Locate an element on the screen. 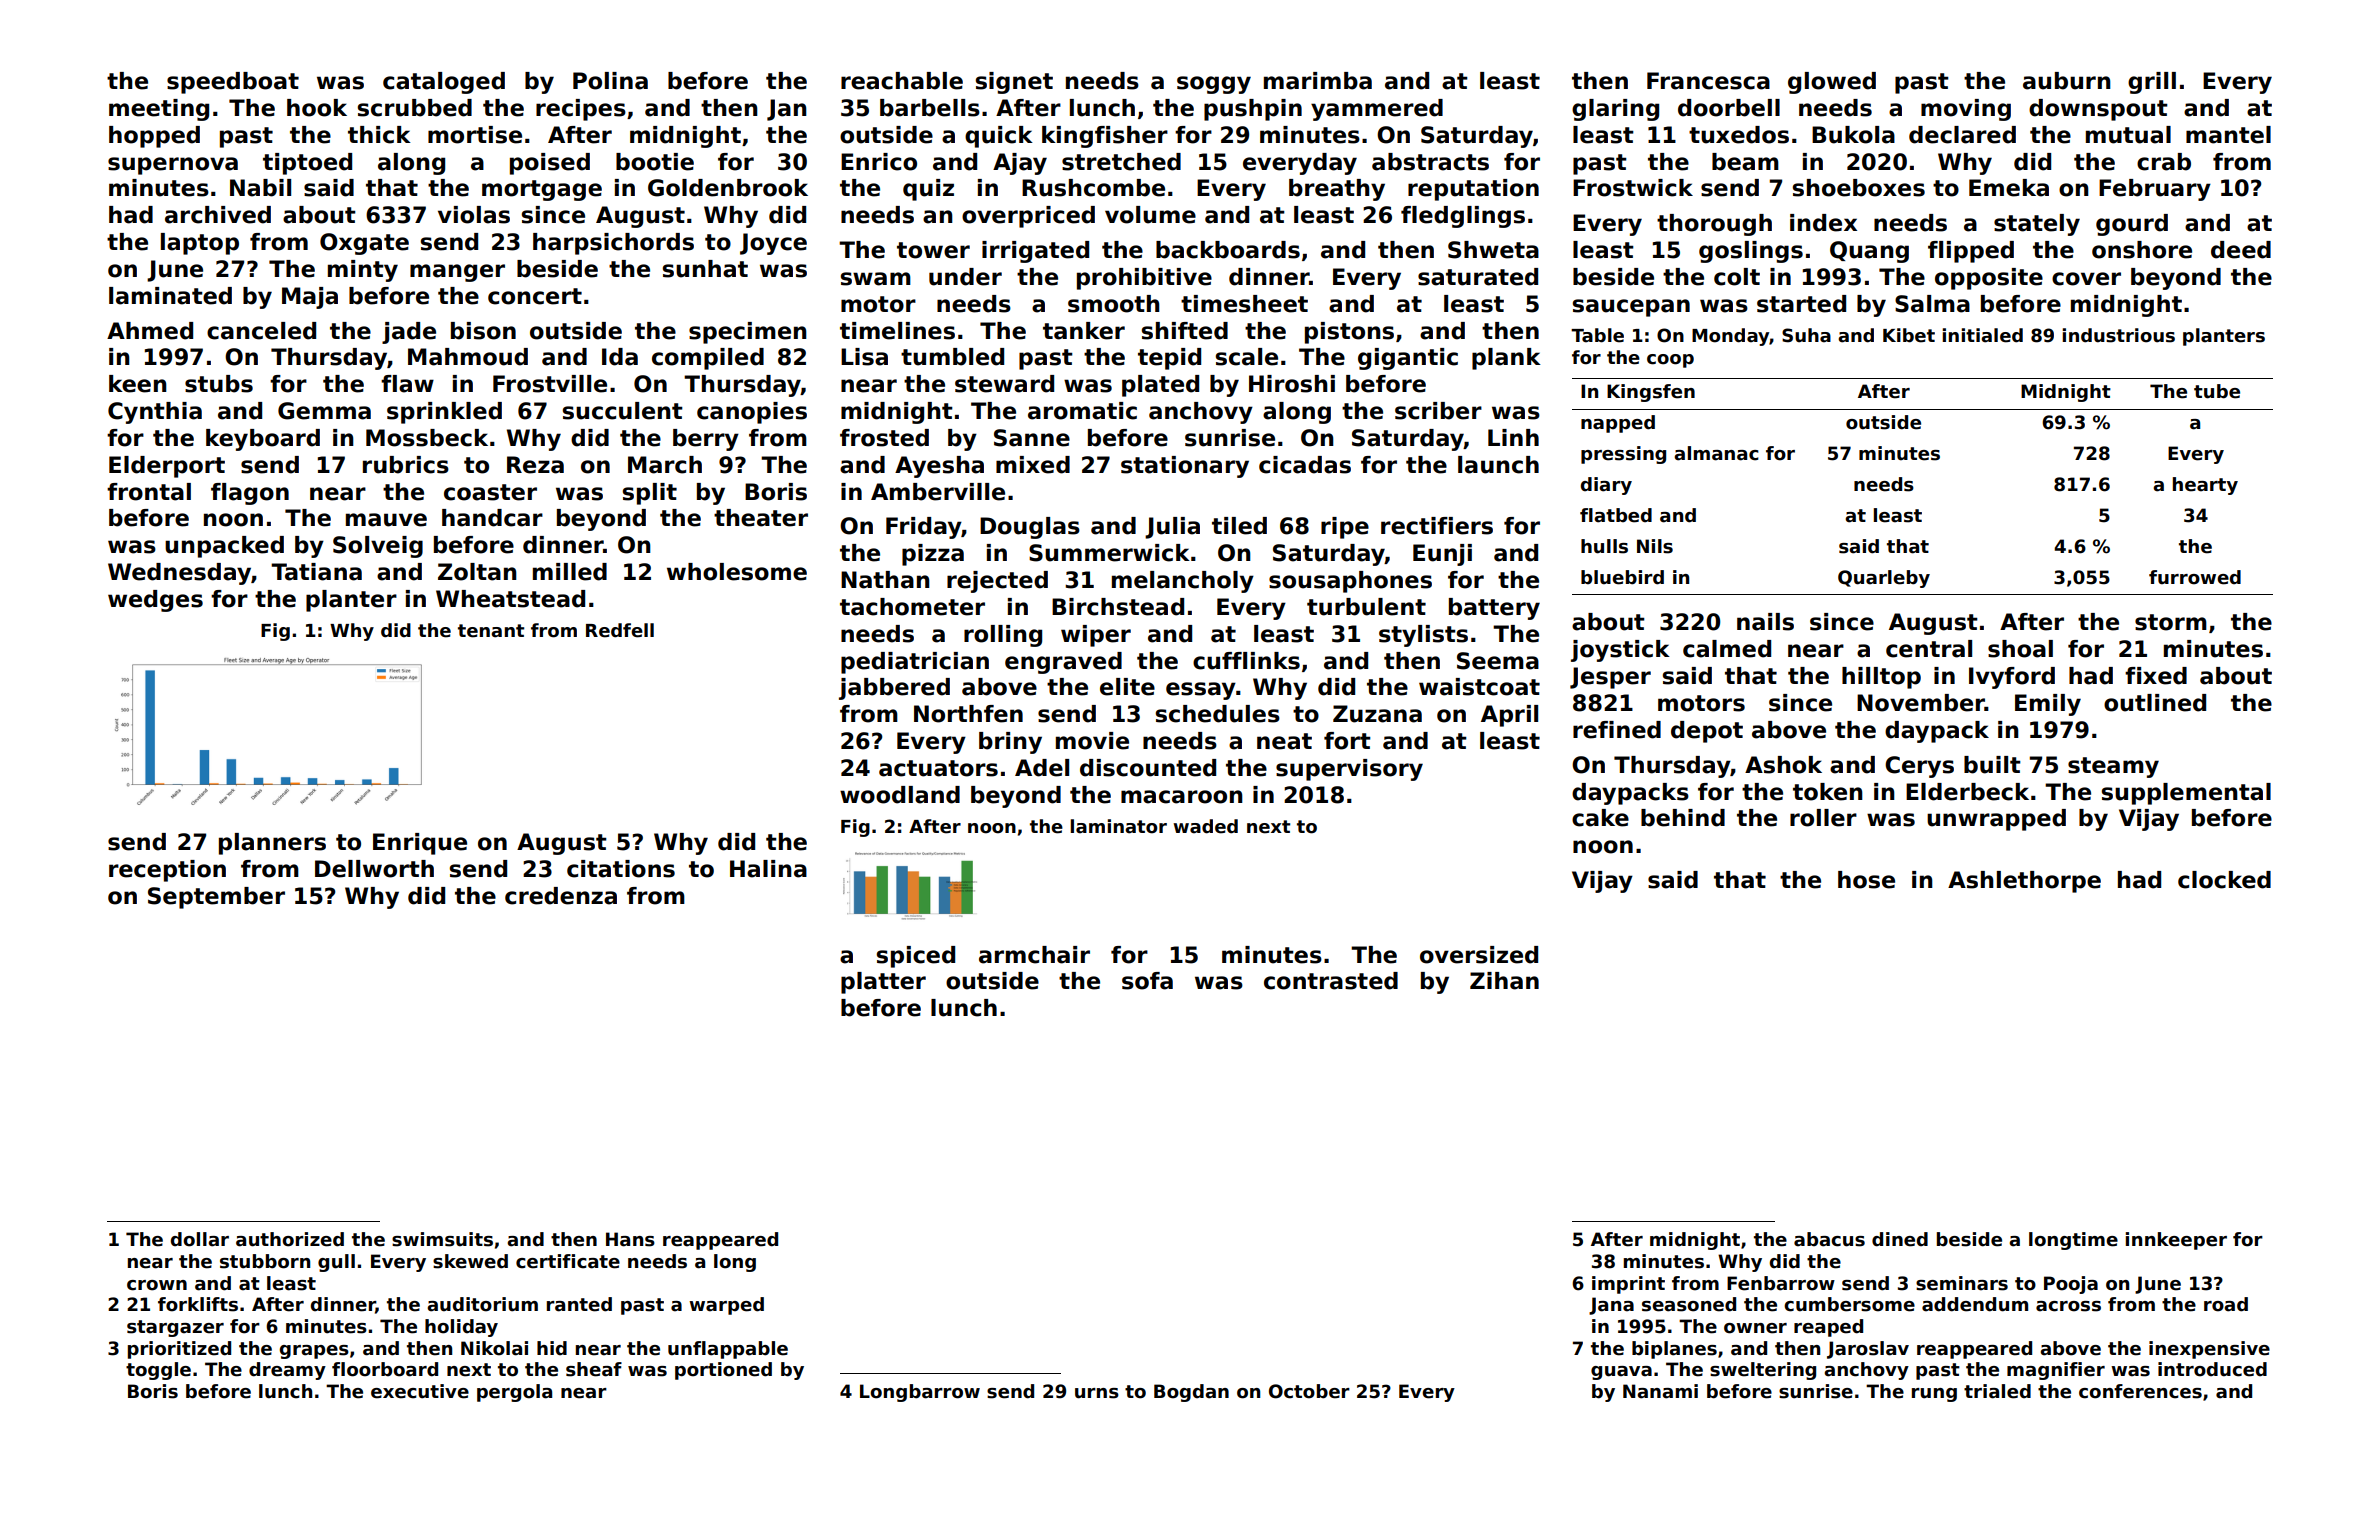  clocked is located at coordinates (2224, 880).
